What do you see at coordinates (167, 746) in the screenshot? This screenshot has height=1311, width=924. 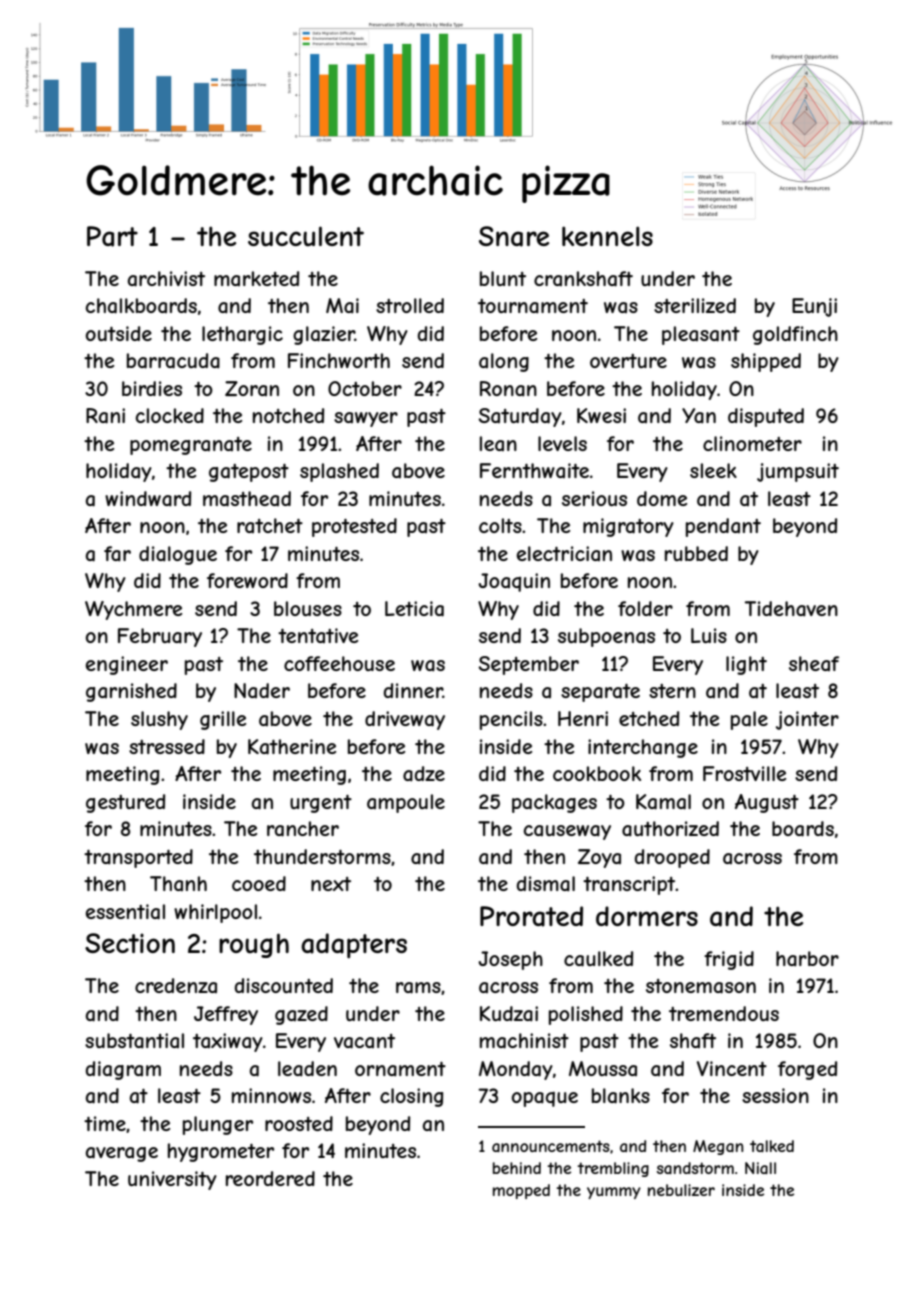 I see `stressed` at bounding box center [167, 746].
